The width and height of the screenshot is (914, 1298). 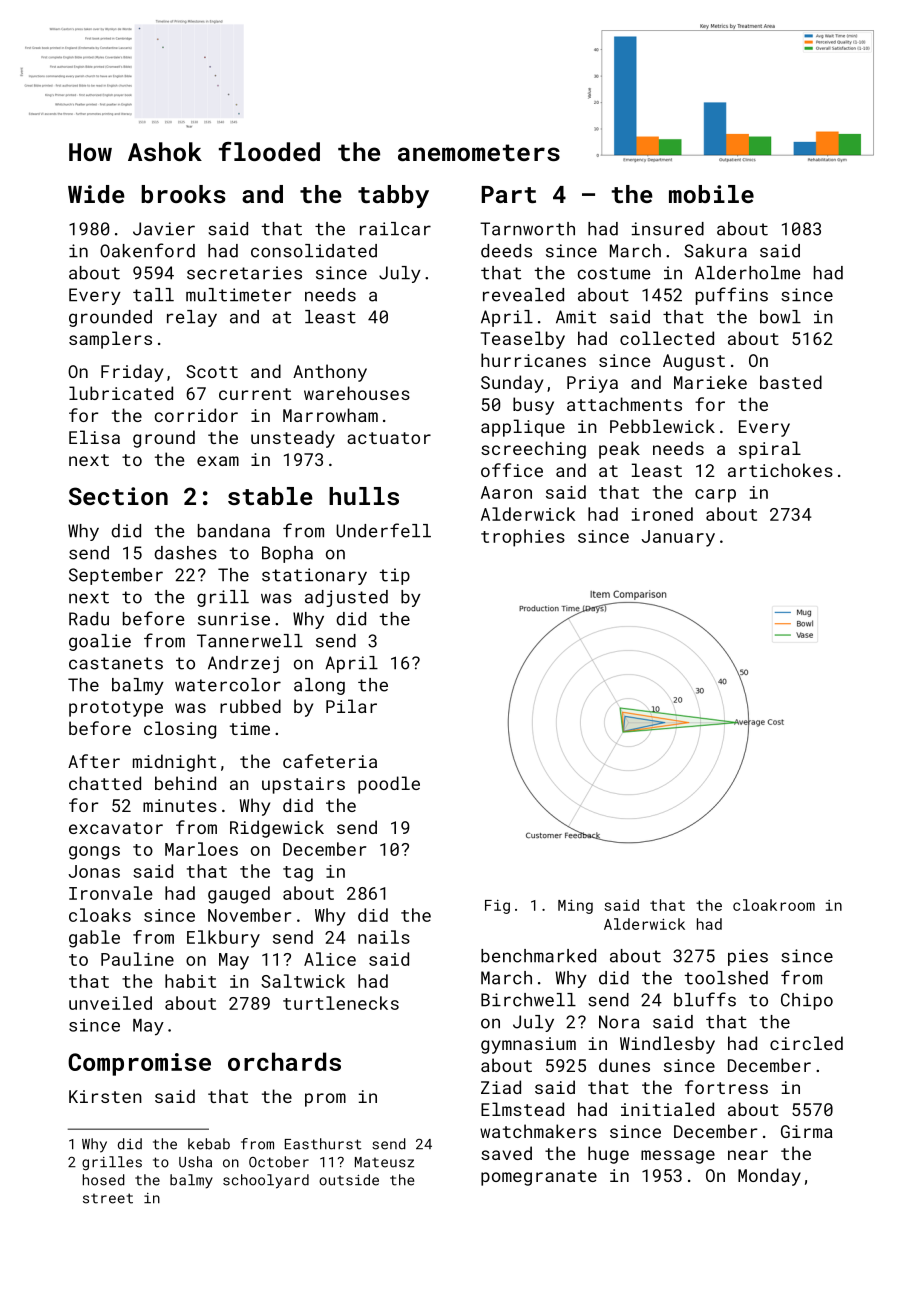 What do you see at coordinates (108, 1198) in the screenshot?
I see `street` at bounding box center [108, 1198].
